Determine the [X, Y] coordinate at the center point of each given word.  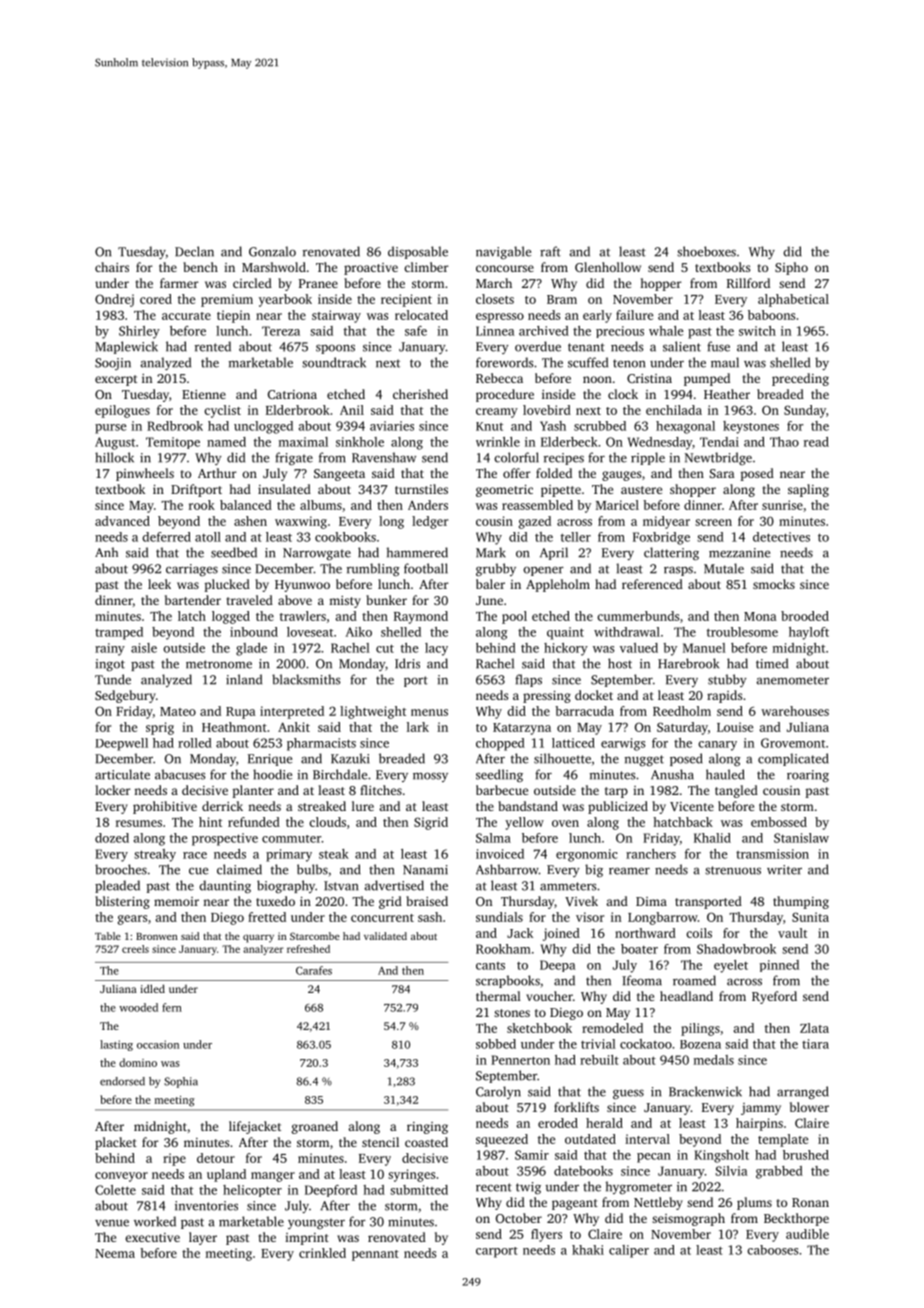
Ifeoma [642, 980]
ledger [430, 522]
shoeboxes [706, 251]
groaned [315, 1127]
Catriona [292, 394]
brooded [805, 616]
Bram [562, 299]
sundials [499, 917]
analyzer [263, 950]
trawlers [303, 616]
